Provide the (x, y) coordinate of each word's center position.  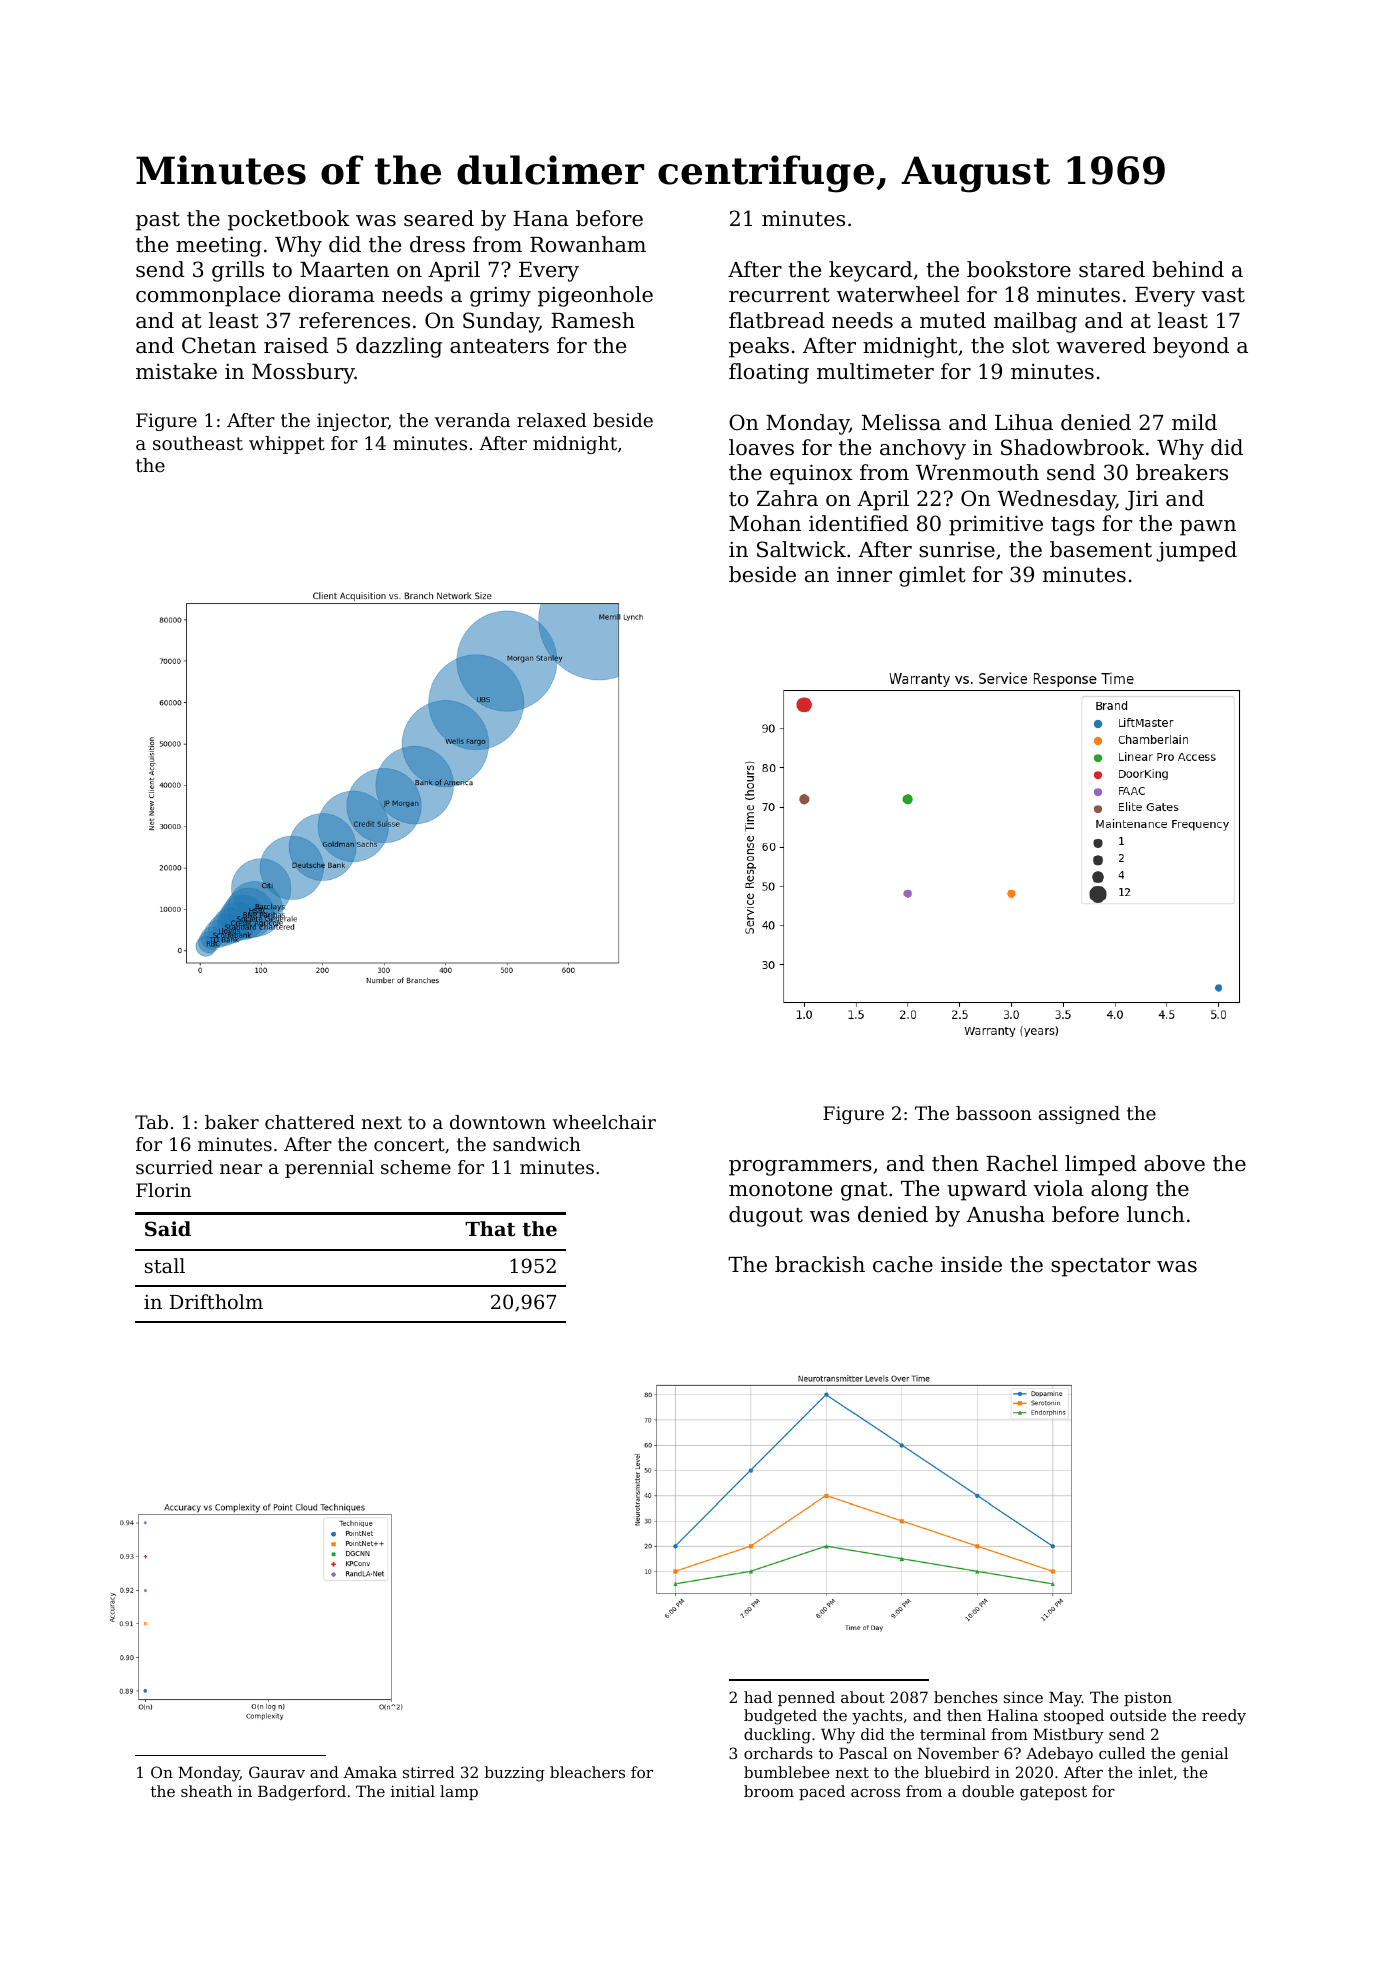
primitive (996, 525)
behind (1188, 269)
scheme (416, 1167)
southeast (198, 443)
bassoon (994, 1113)
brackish (820, 1264)
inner (864, 574)
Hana (541, 219)
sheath (206, 1791)
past (158, 221)
